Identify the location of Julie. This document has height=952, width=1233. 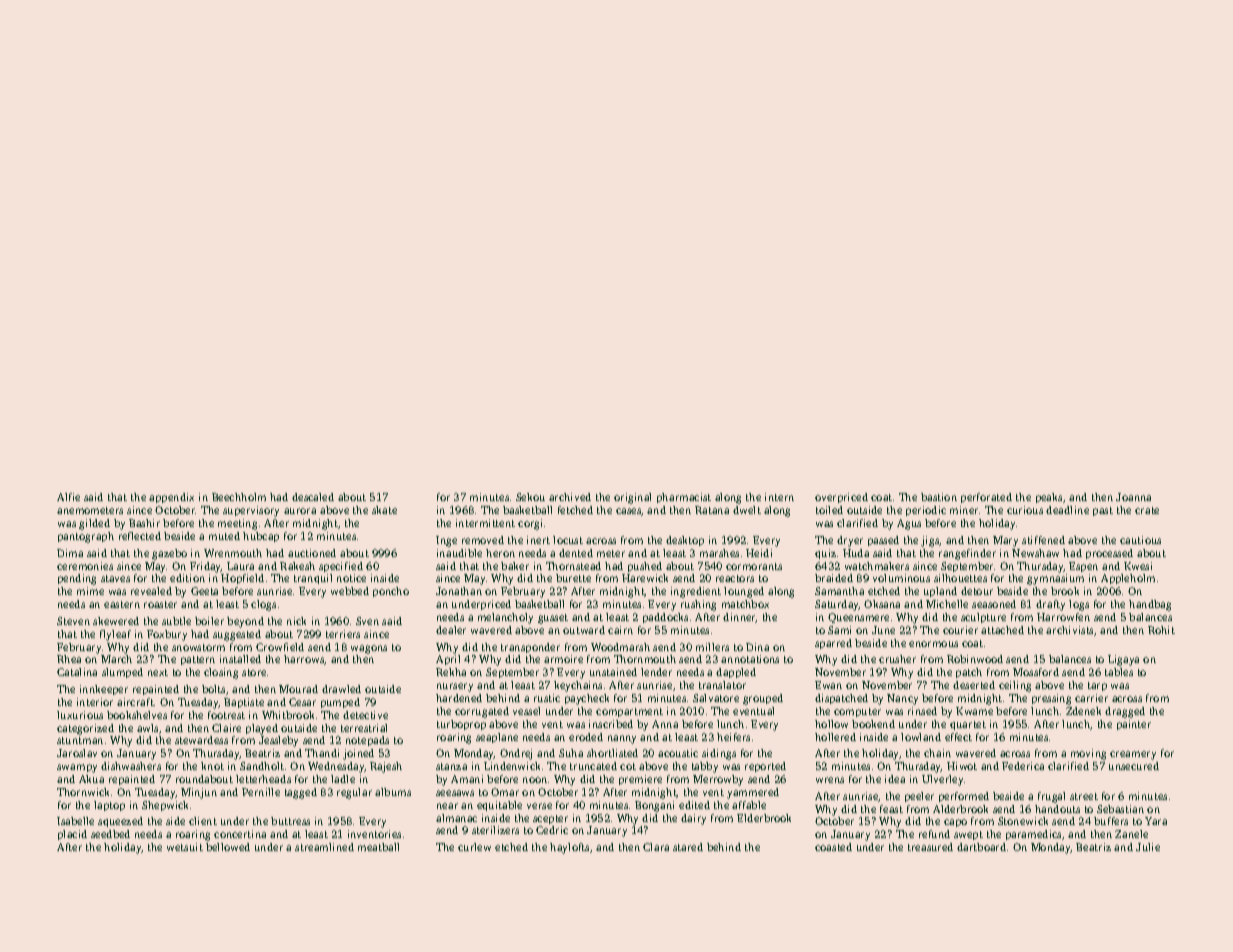
(1148, 847).
